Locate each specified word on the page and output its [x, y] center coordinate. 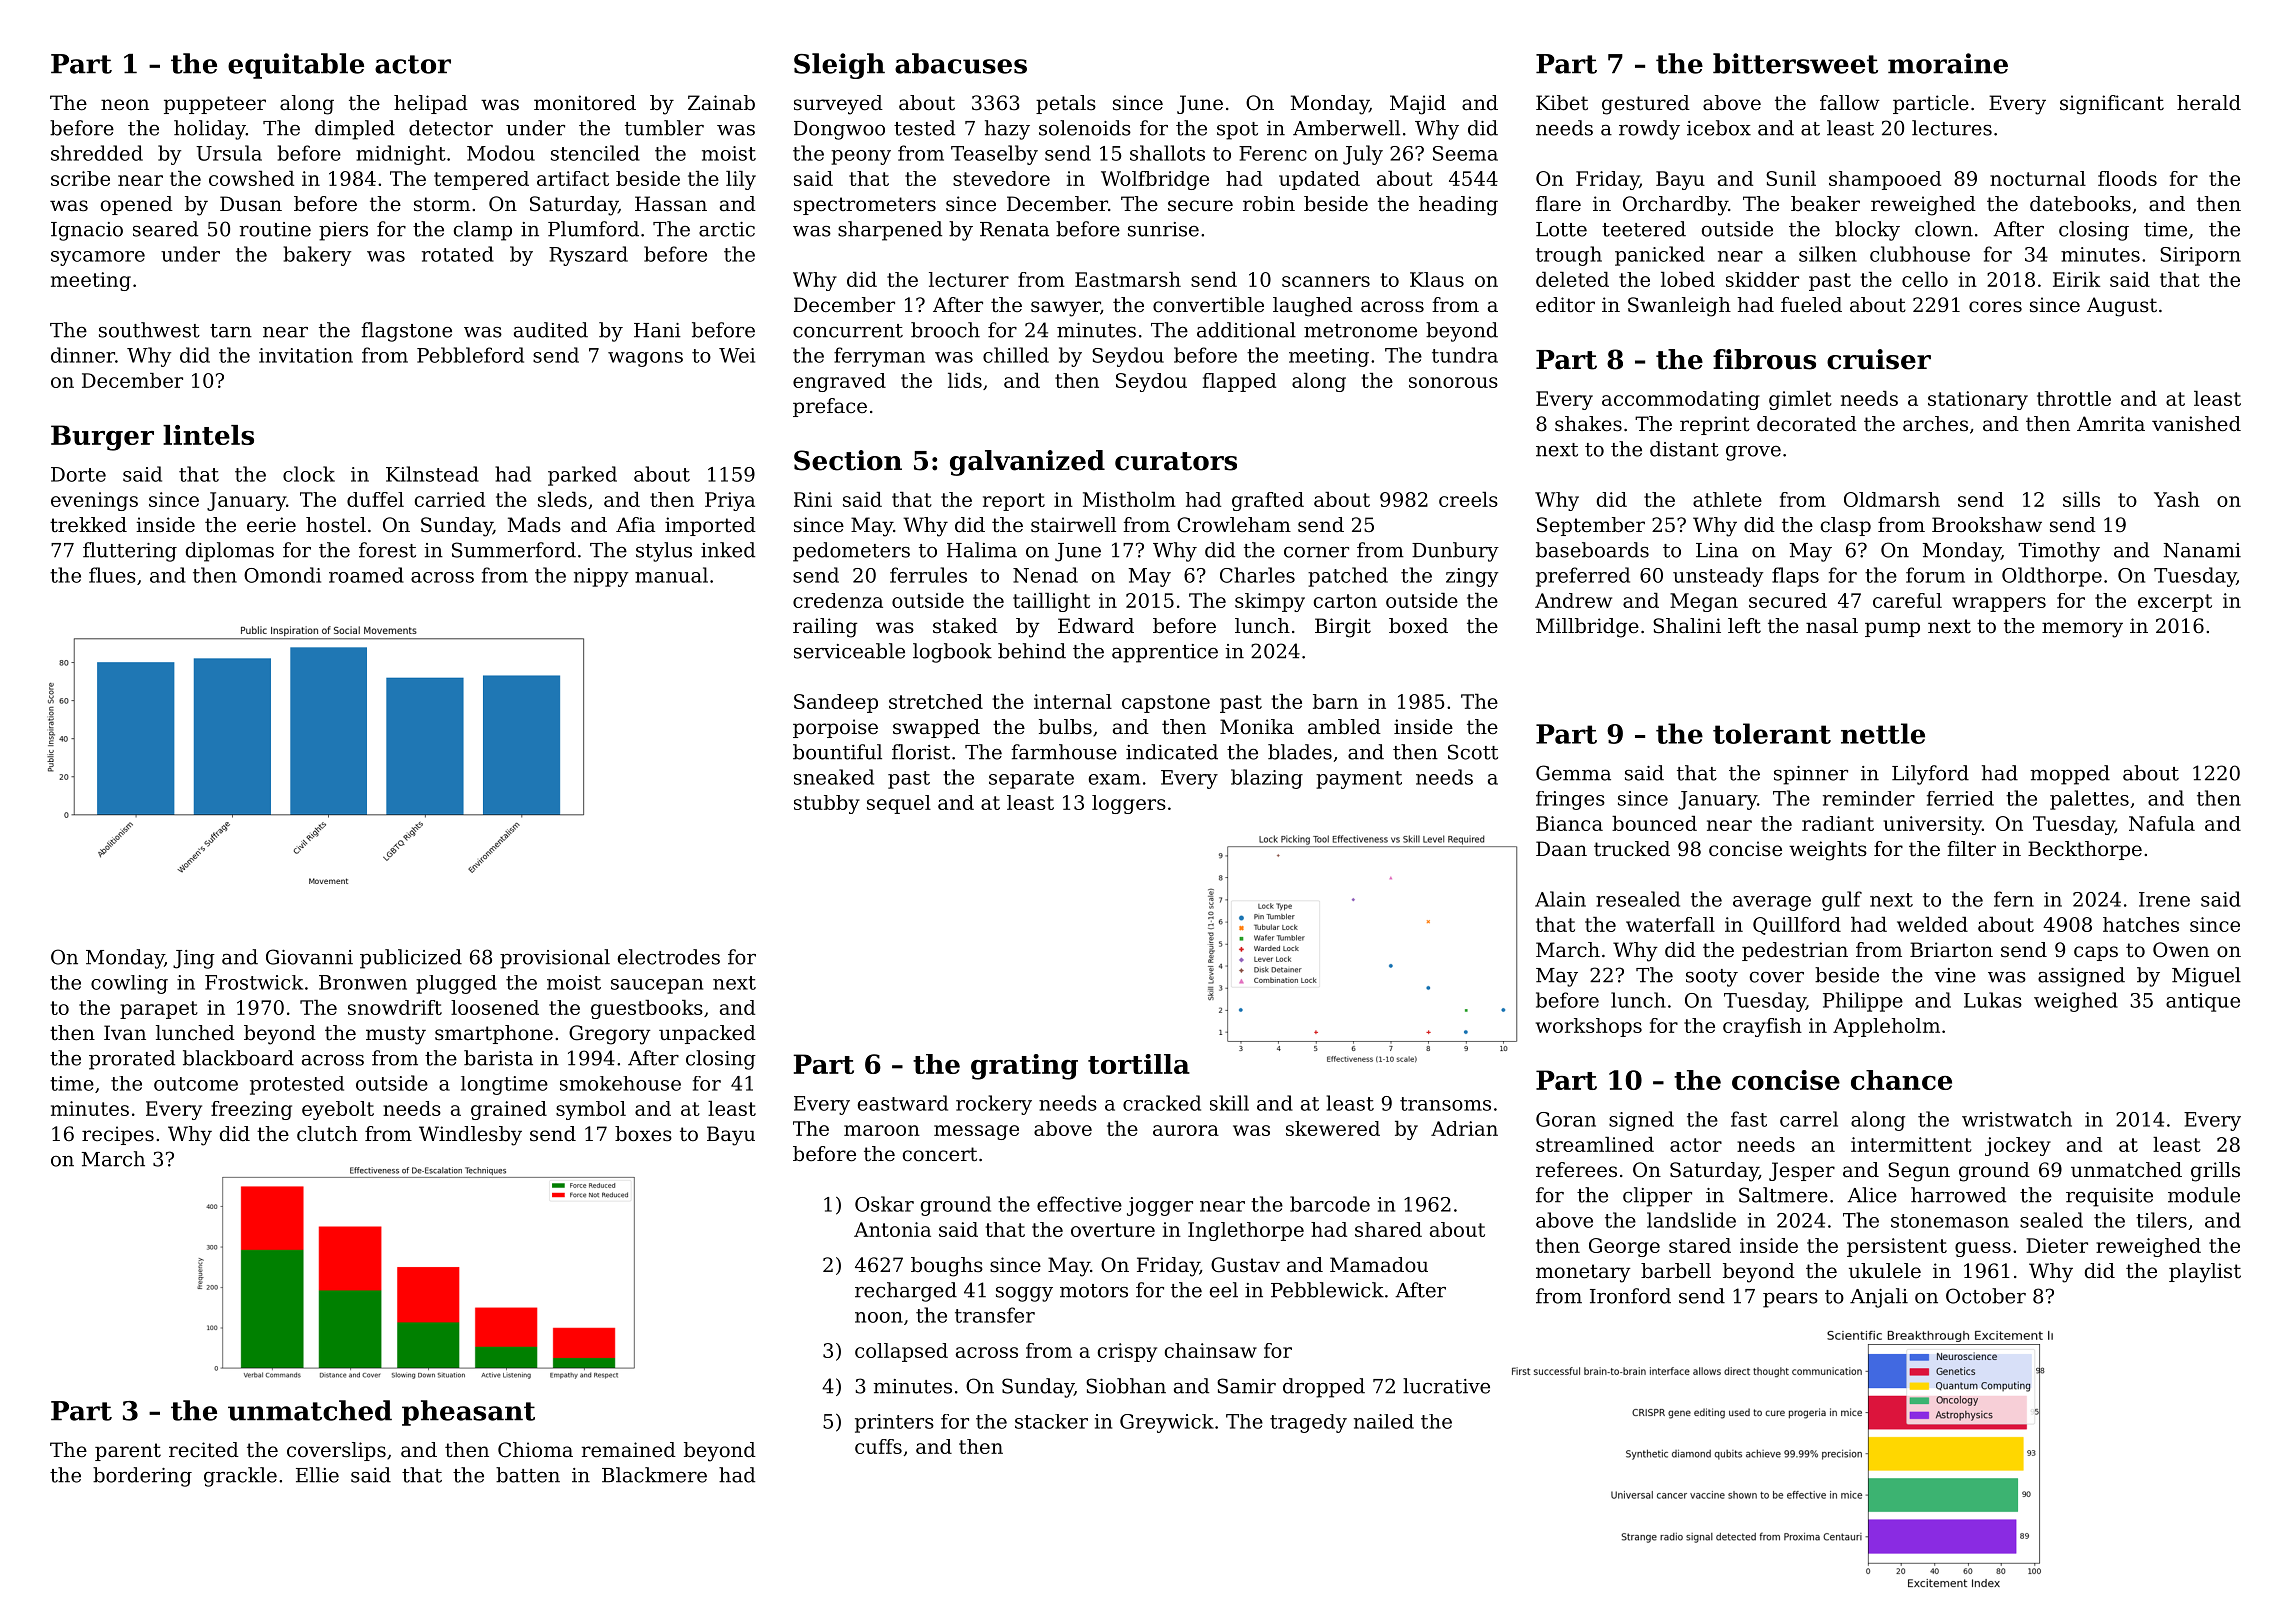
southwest [149, 330]
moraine [1948, 63]
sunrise [1163, 229]
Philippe [1863, 1002]
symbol [591, 1110]
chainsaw [1211, 1350]
